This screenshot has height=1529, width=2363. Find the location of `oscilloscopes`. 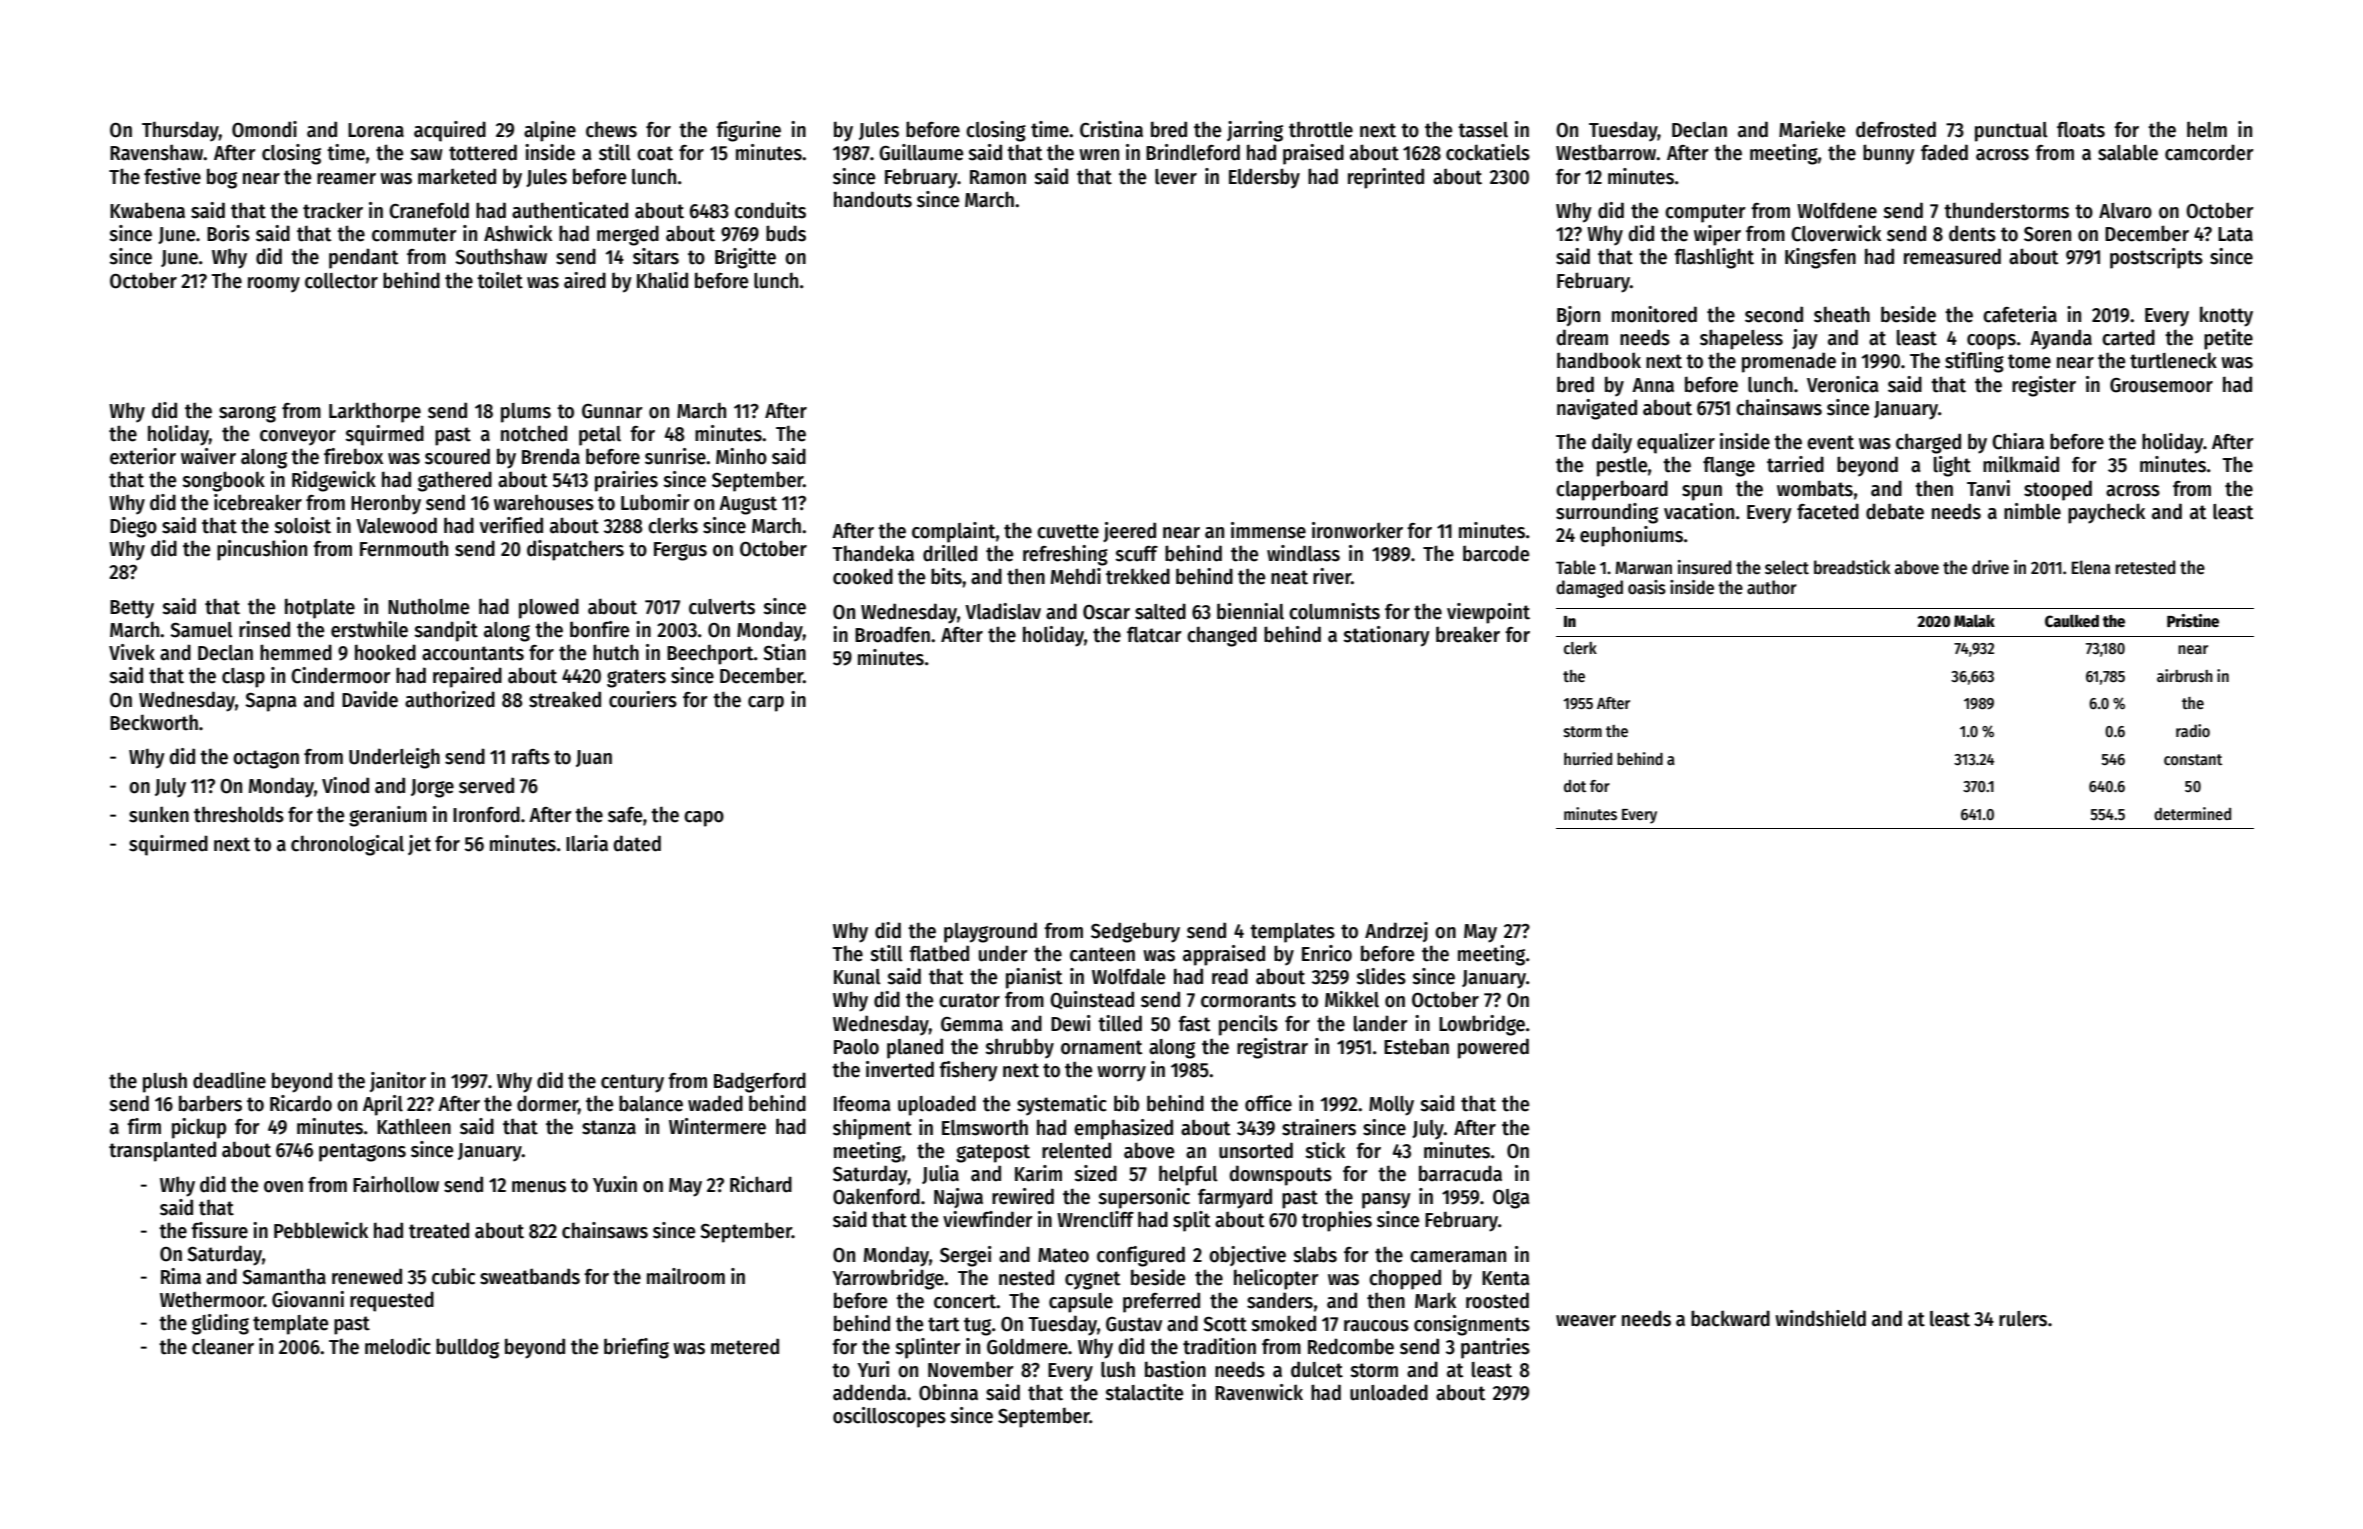

oscilloscopes is located at coordinates (889, 1417).
